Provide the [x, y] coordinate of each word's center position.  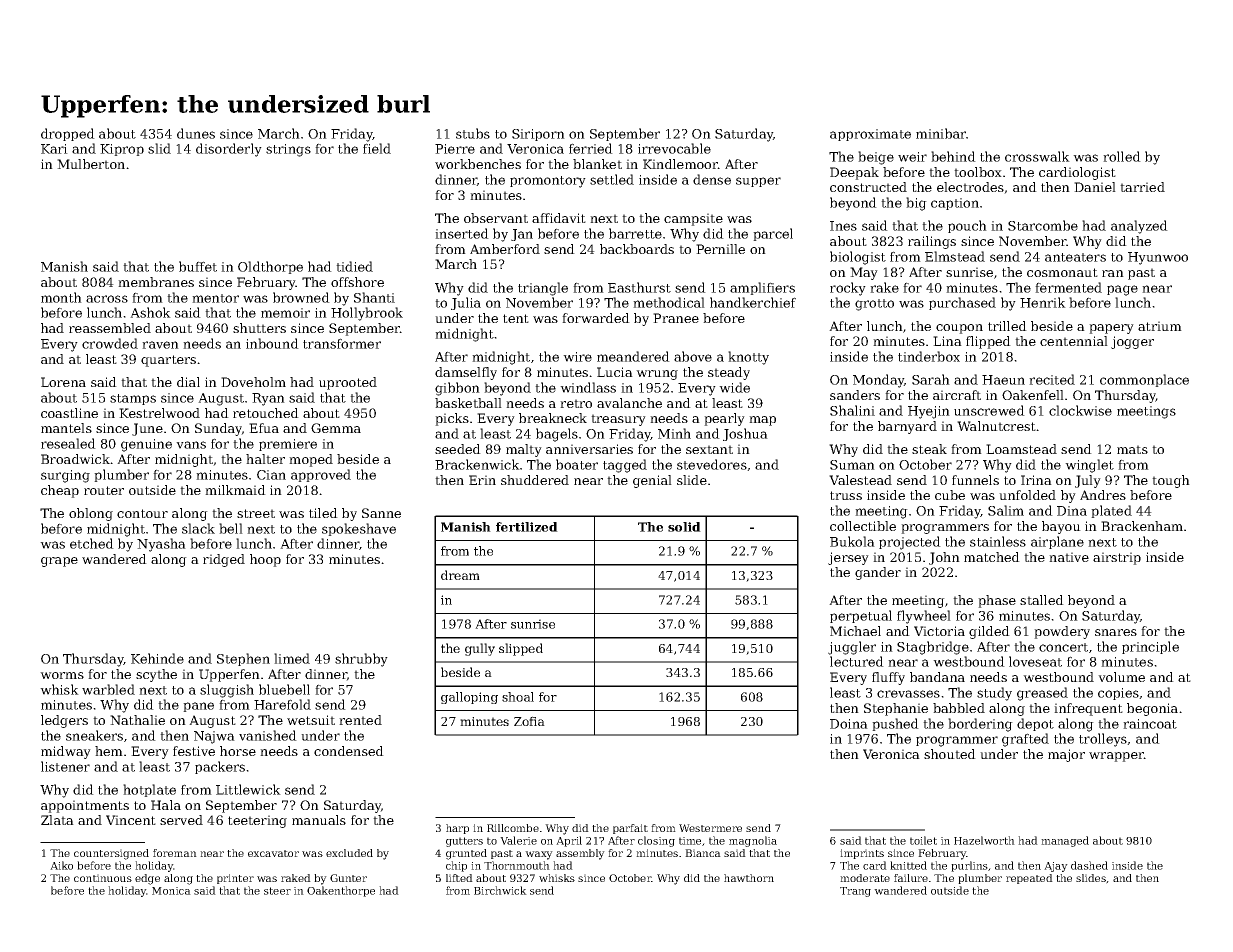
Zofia [529, 721]
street [256, 513]
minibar [941, 133]
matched [992, 557]
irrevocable [674, 148]
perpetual [861, 616]
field [377, 148]
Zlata [57, 820]
